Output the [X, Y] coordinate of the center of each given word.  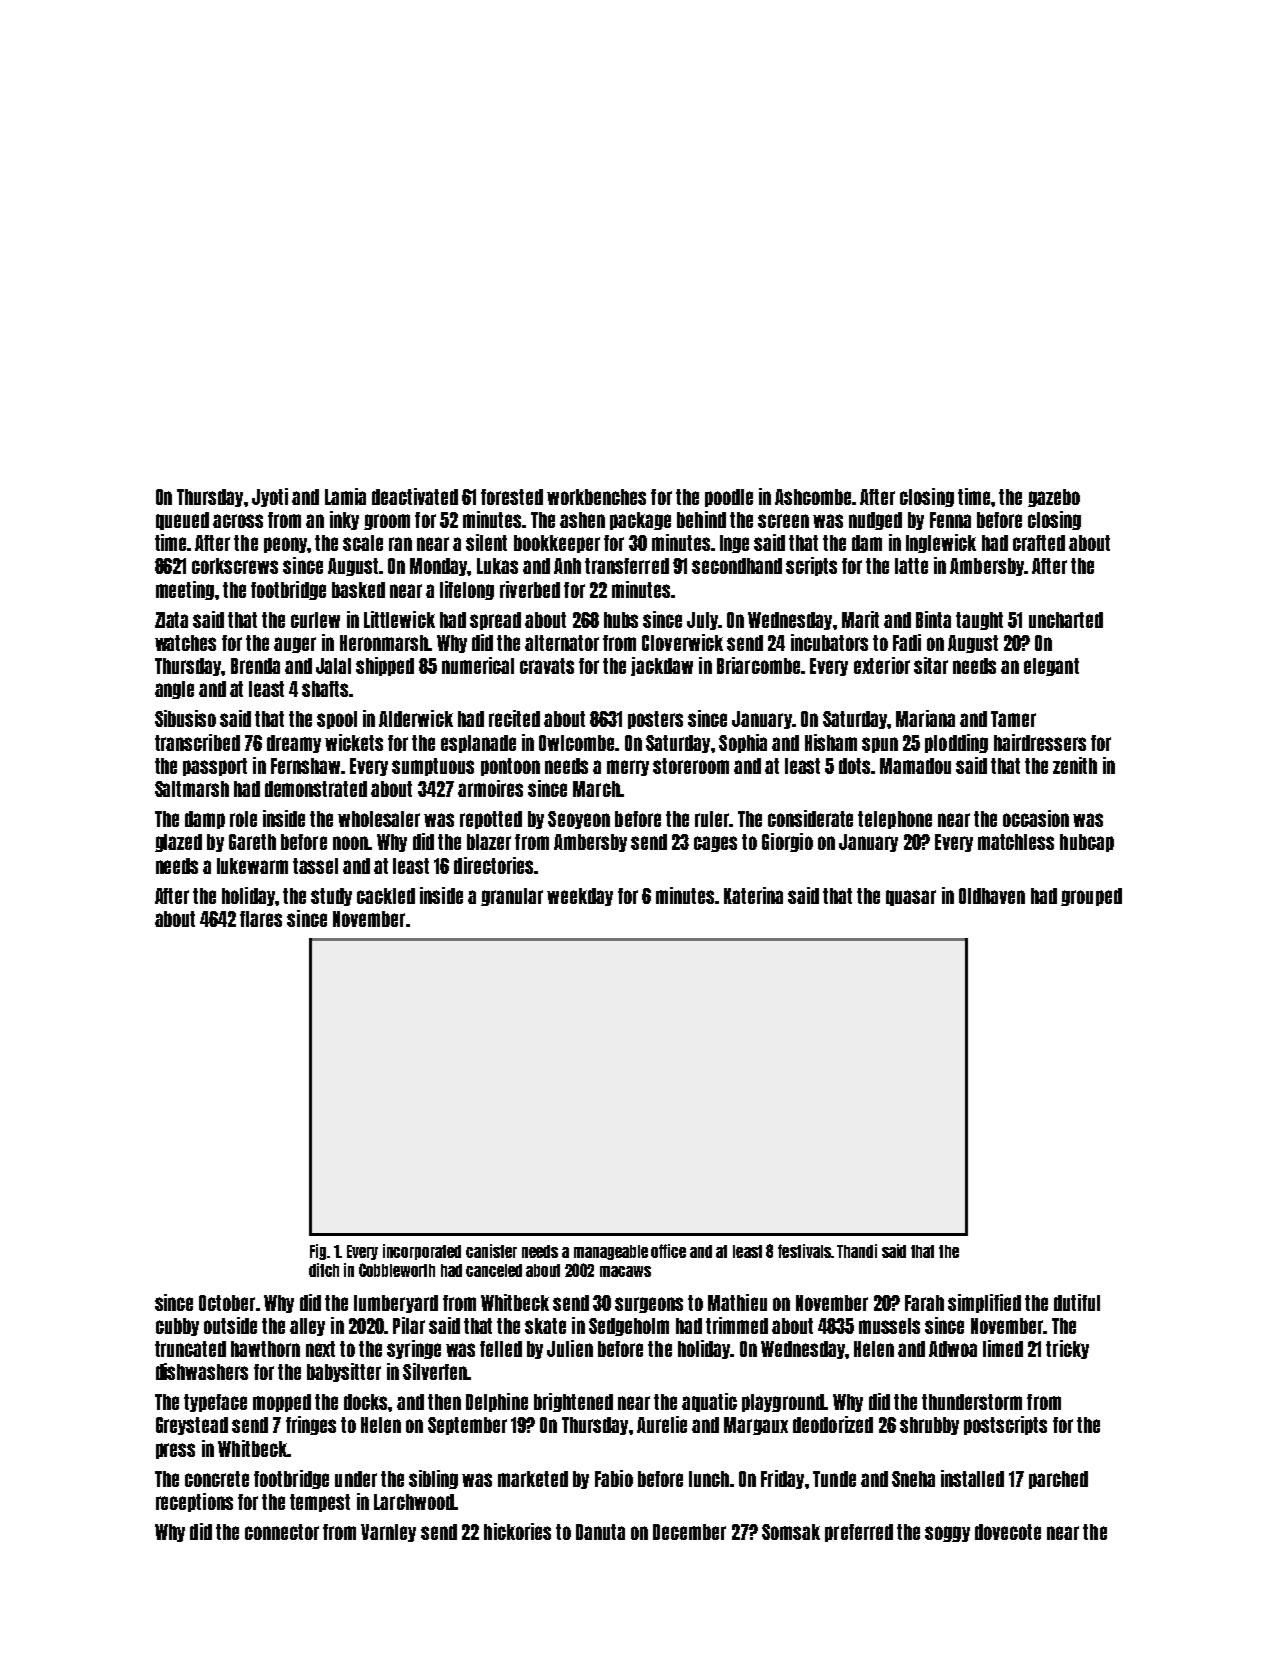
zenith [1075, 765]
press [175, 1451]
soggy [947, 1534]
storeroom [691, 766]
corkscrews [235, 566]
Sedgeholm [629, 1327]
